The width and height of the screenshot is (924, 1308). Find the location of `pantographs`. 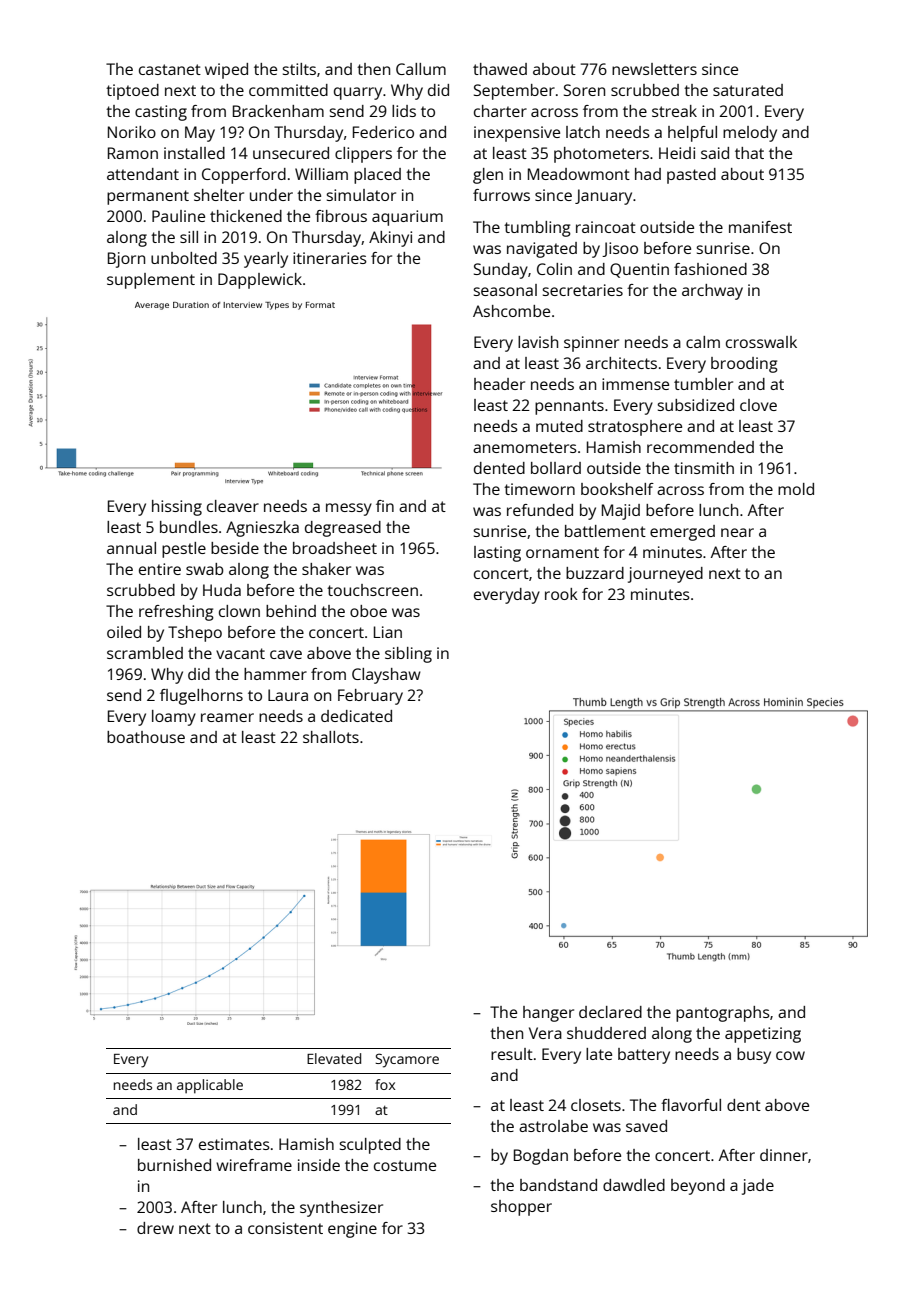

pantographs is located at coordinates (723, 1014).
